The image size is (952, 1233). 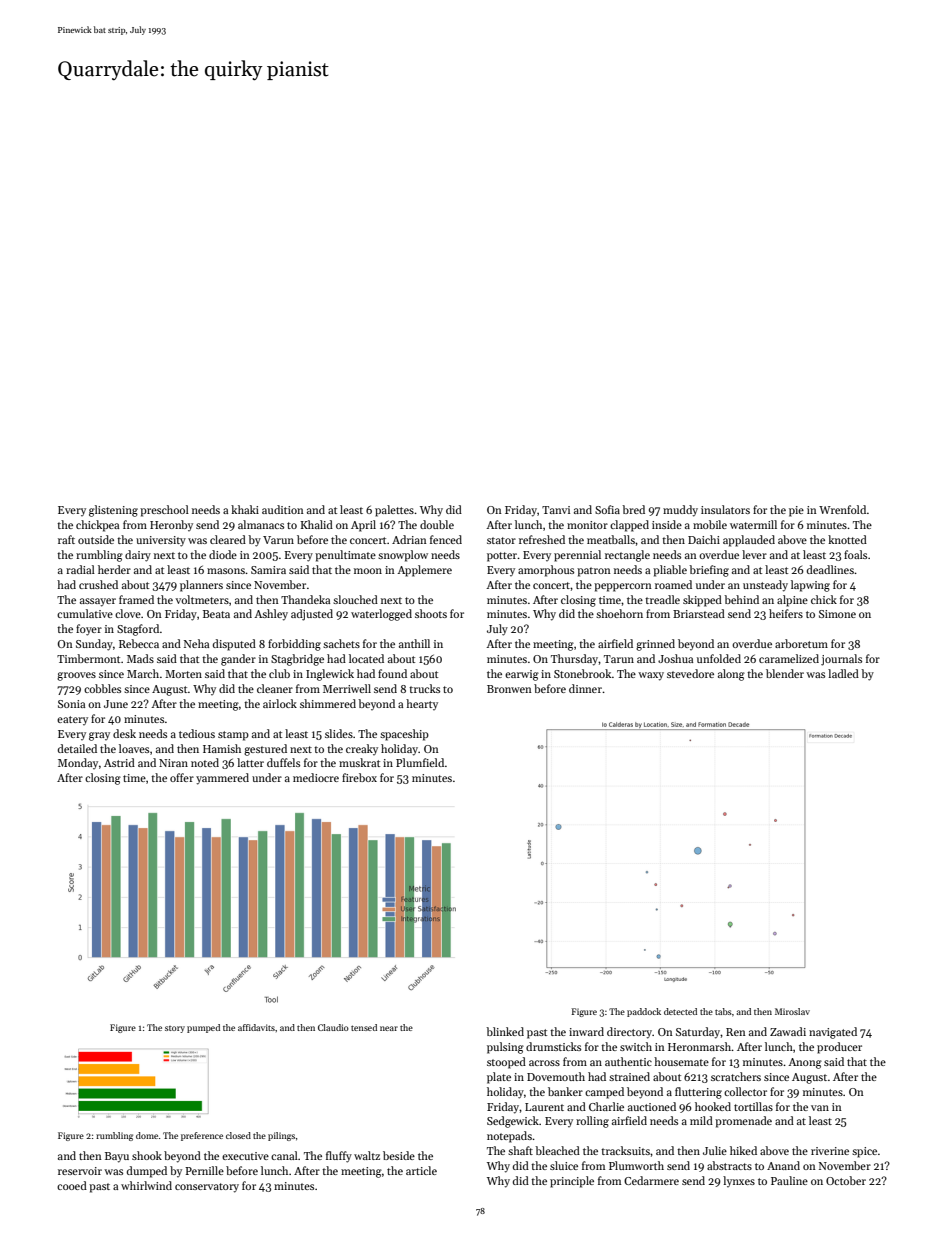 What do you see at coordinates (147, 1135) in the screenshot?
I see `dome` at bounding box center [147, 1135].
